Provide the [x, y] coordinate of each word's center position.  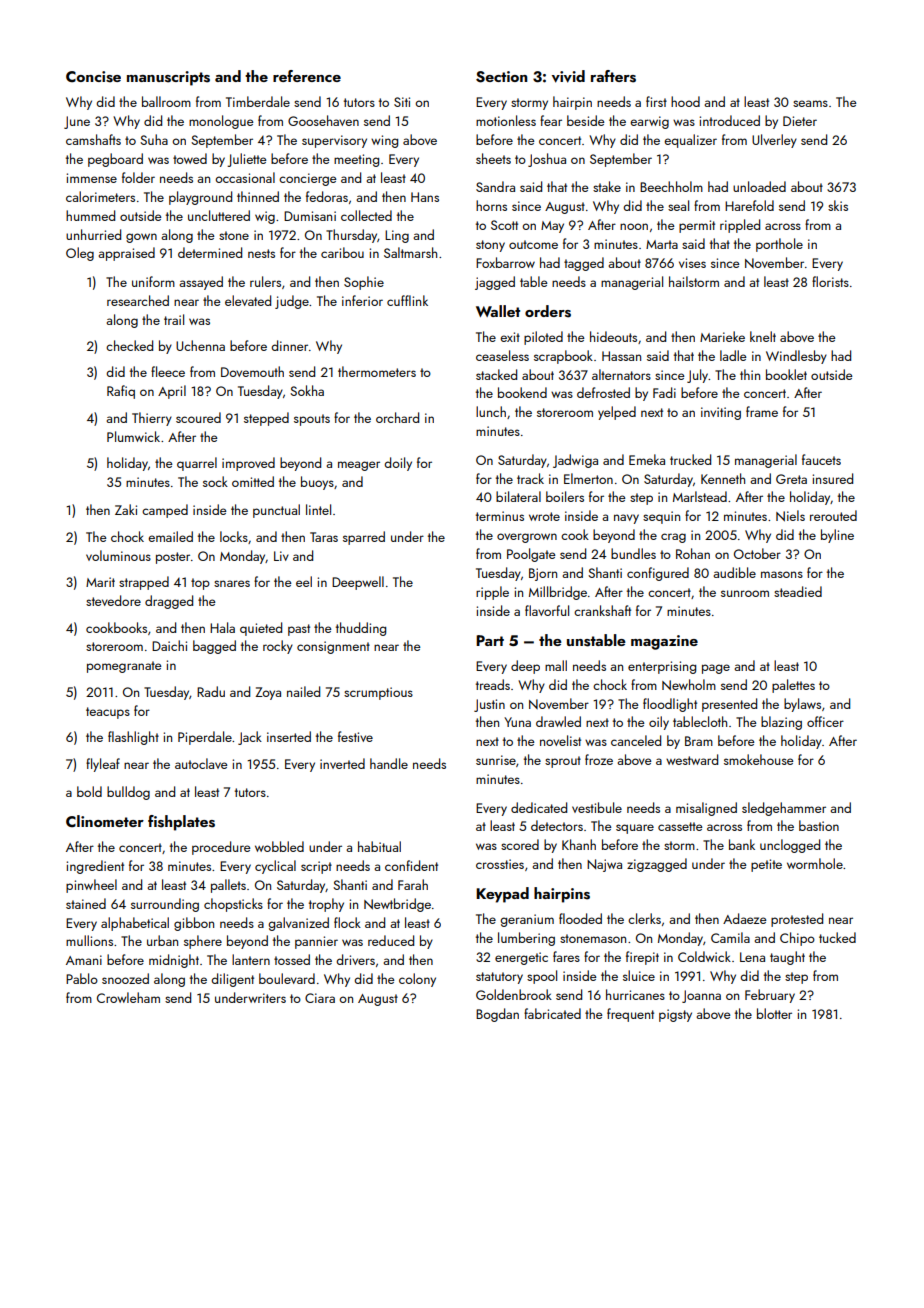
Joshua [547, 160]
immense [92, 178]
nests [261, 253]
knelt [763, 336]
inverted [342, 763]
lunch [491, 411]
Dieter [800, 121]
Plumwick [133, 436]
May [552, 227]
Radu [211, 691]
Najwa [604, 865]
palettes [793, 686]
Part [490, 640]
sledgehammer [784, 809]
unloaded [759, 186]
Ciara [320, 998]
